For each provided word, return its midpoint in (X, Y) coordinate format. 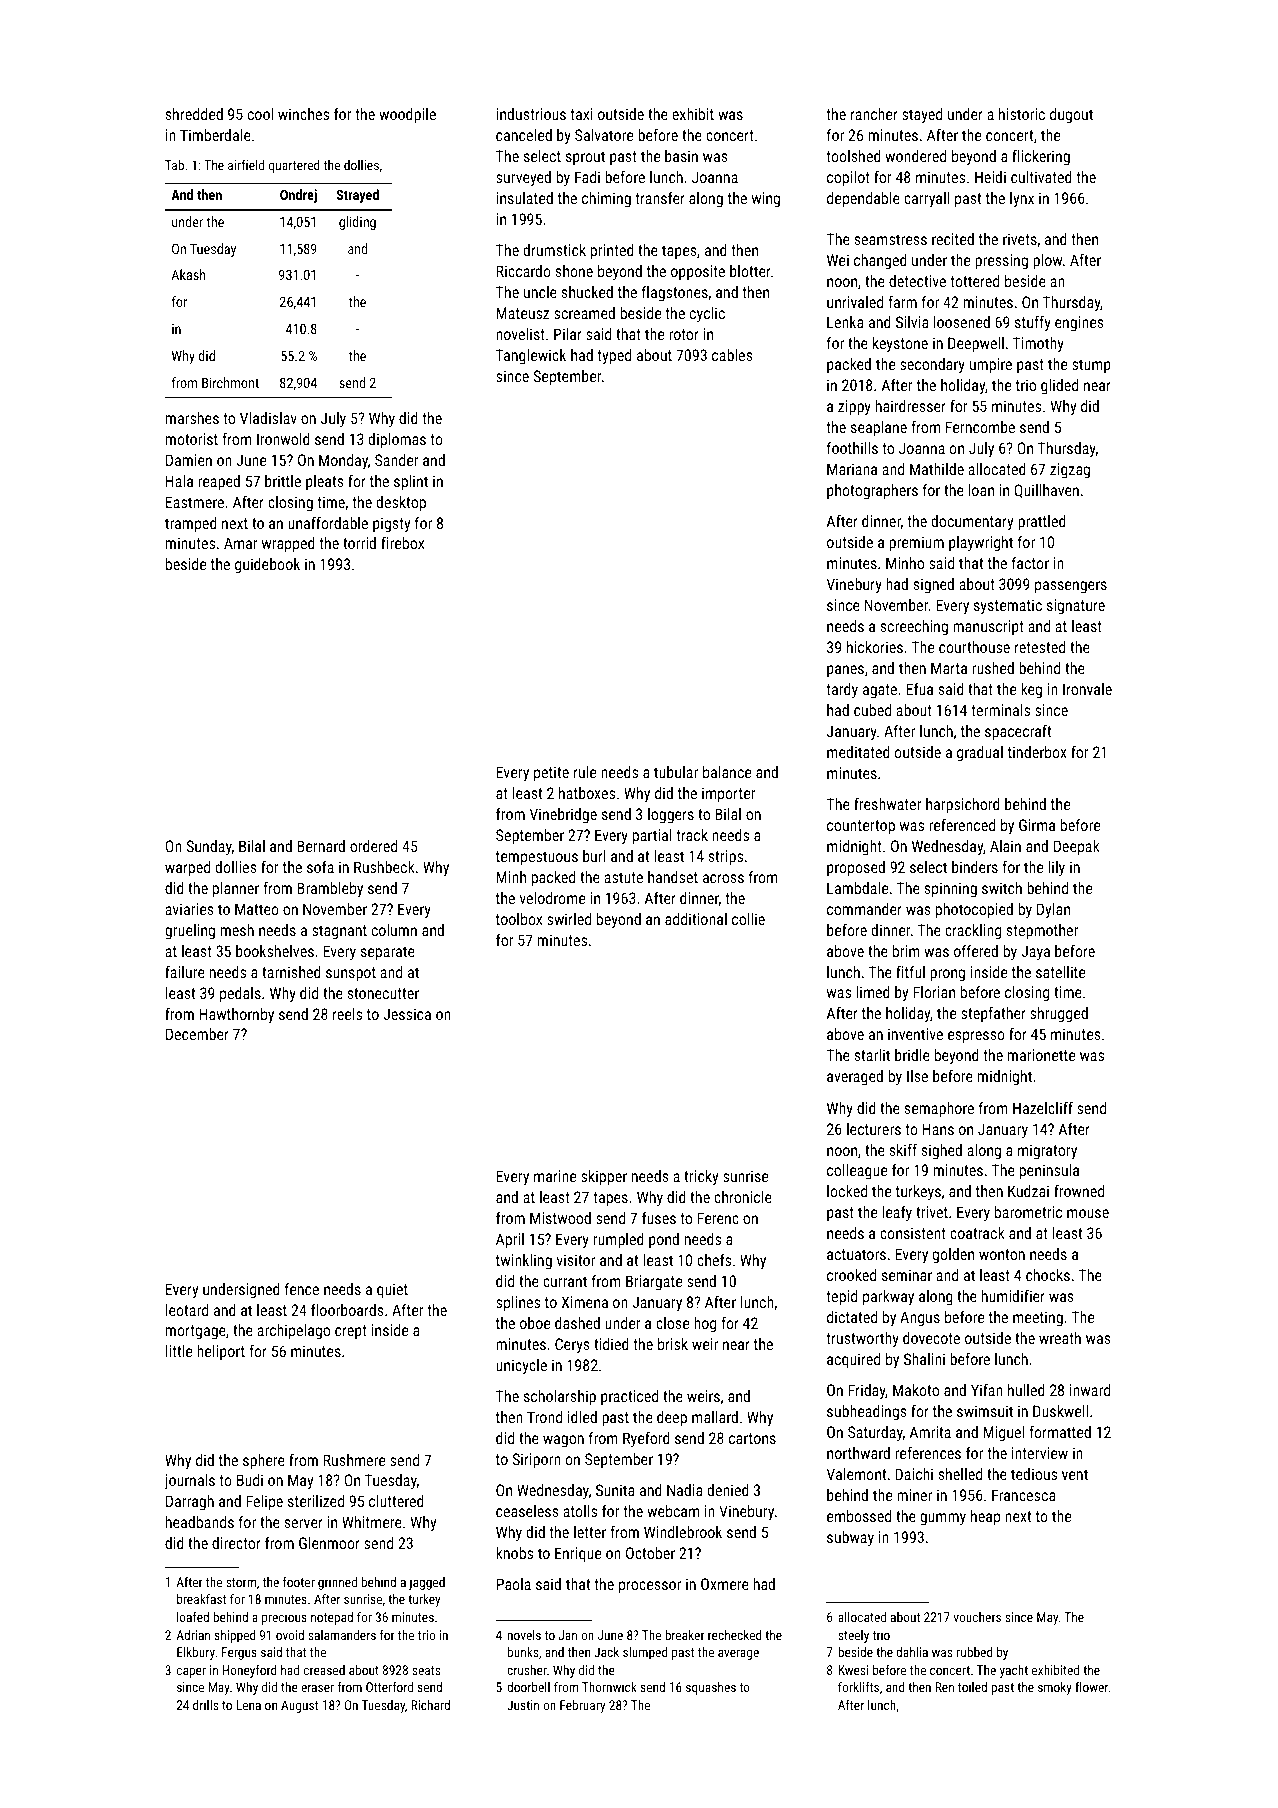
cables (732, 355)
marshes (192, 418)
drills (205, 1705)
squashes (711, 1688)
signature (1076, 607)
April (510, 1241)
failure (185, 972)
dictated (852, 1317)
